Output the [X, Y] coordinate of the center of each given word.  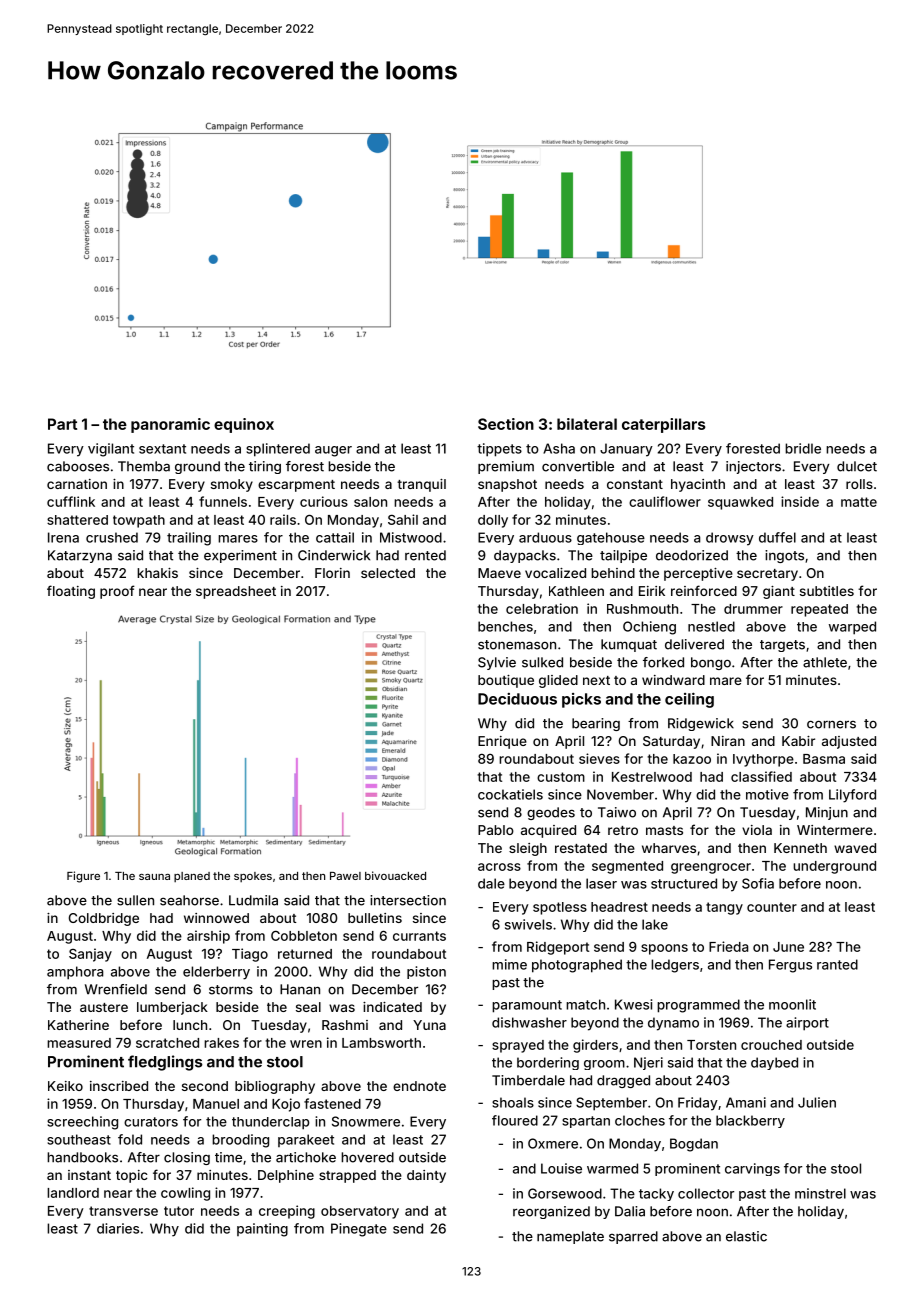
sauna [154, 877]
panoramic [170, 425]
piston [426, 972]
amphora [75, 973]
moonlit [792, 1004]
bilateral [587, 424]
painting [262, 1230]
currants [419, 936]
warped [852, 628]
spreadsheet [236, 592]
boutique [506, 681]
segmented [627, 867]
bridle [803, 448]
